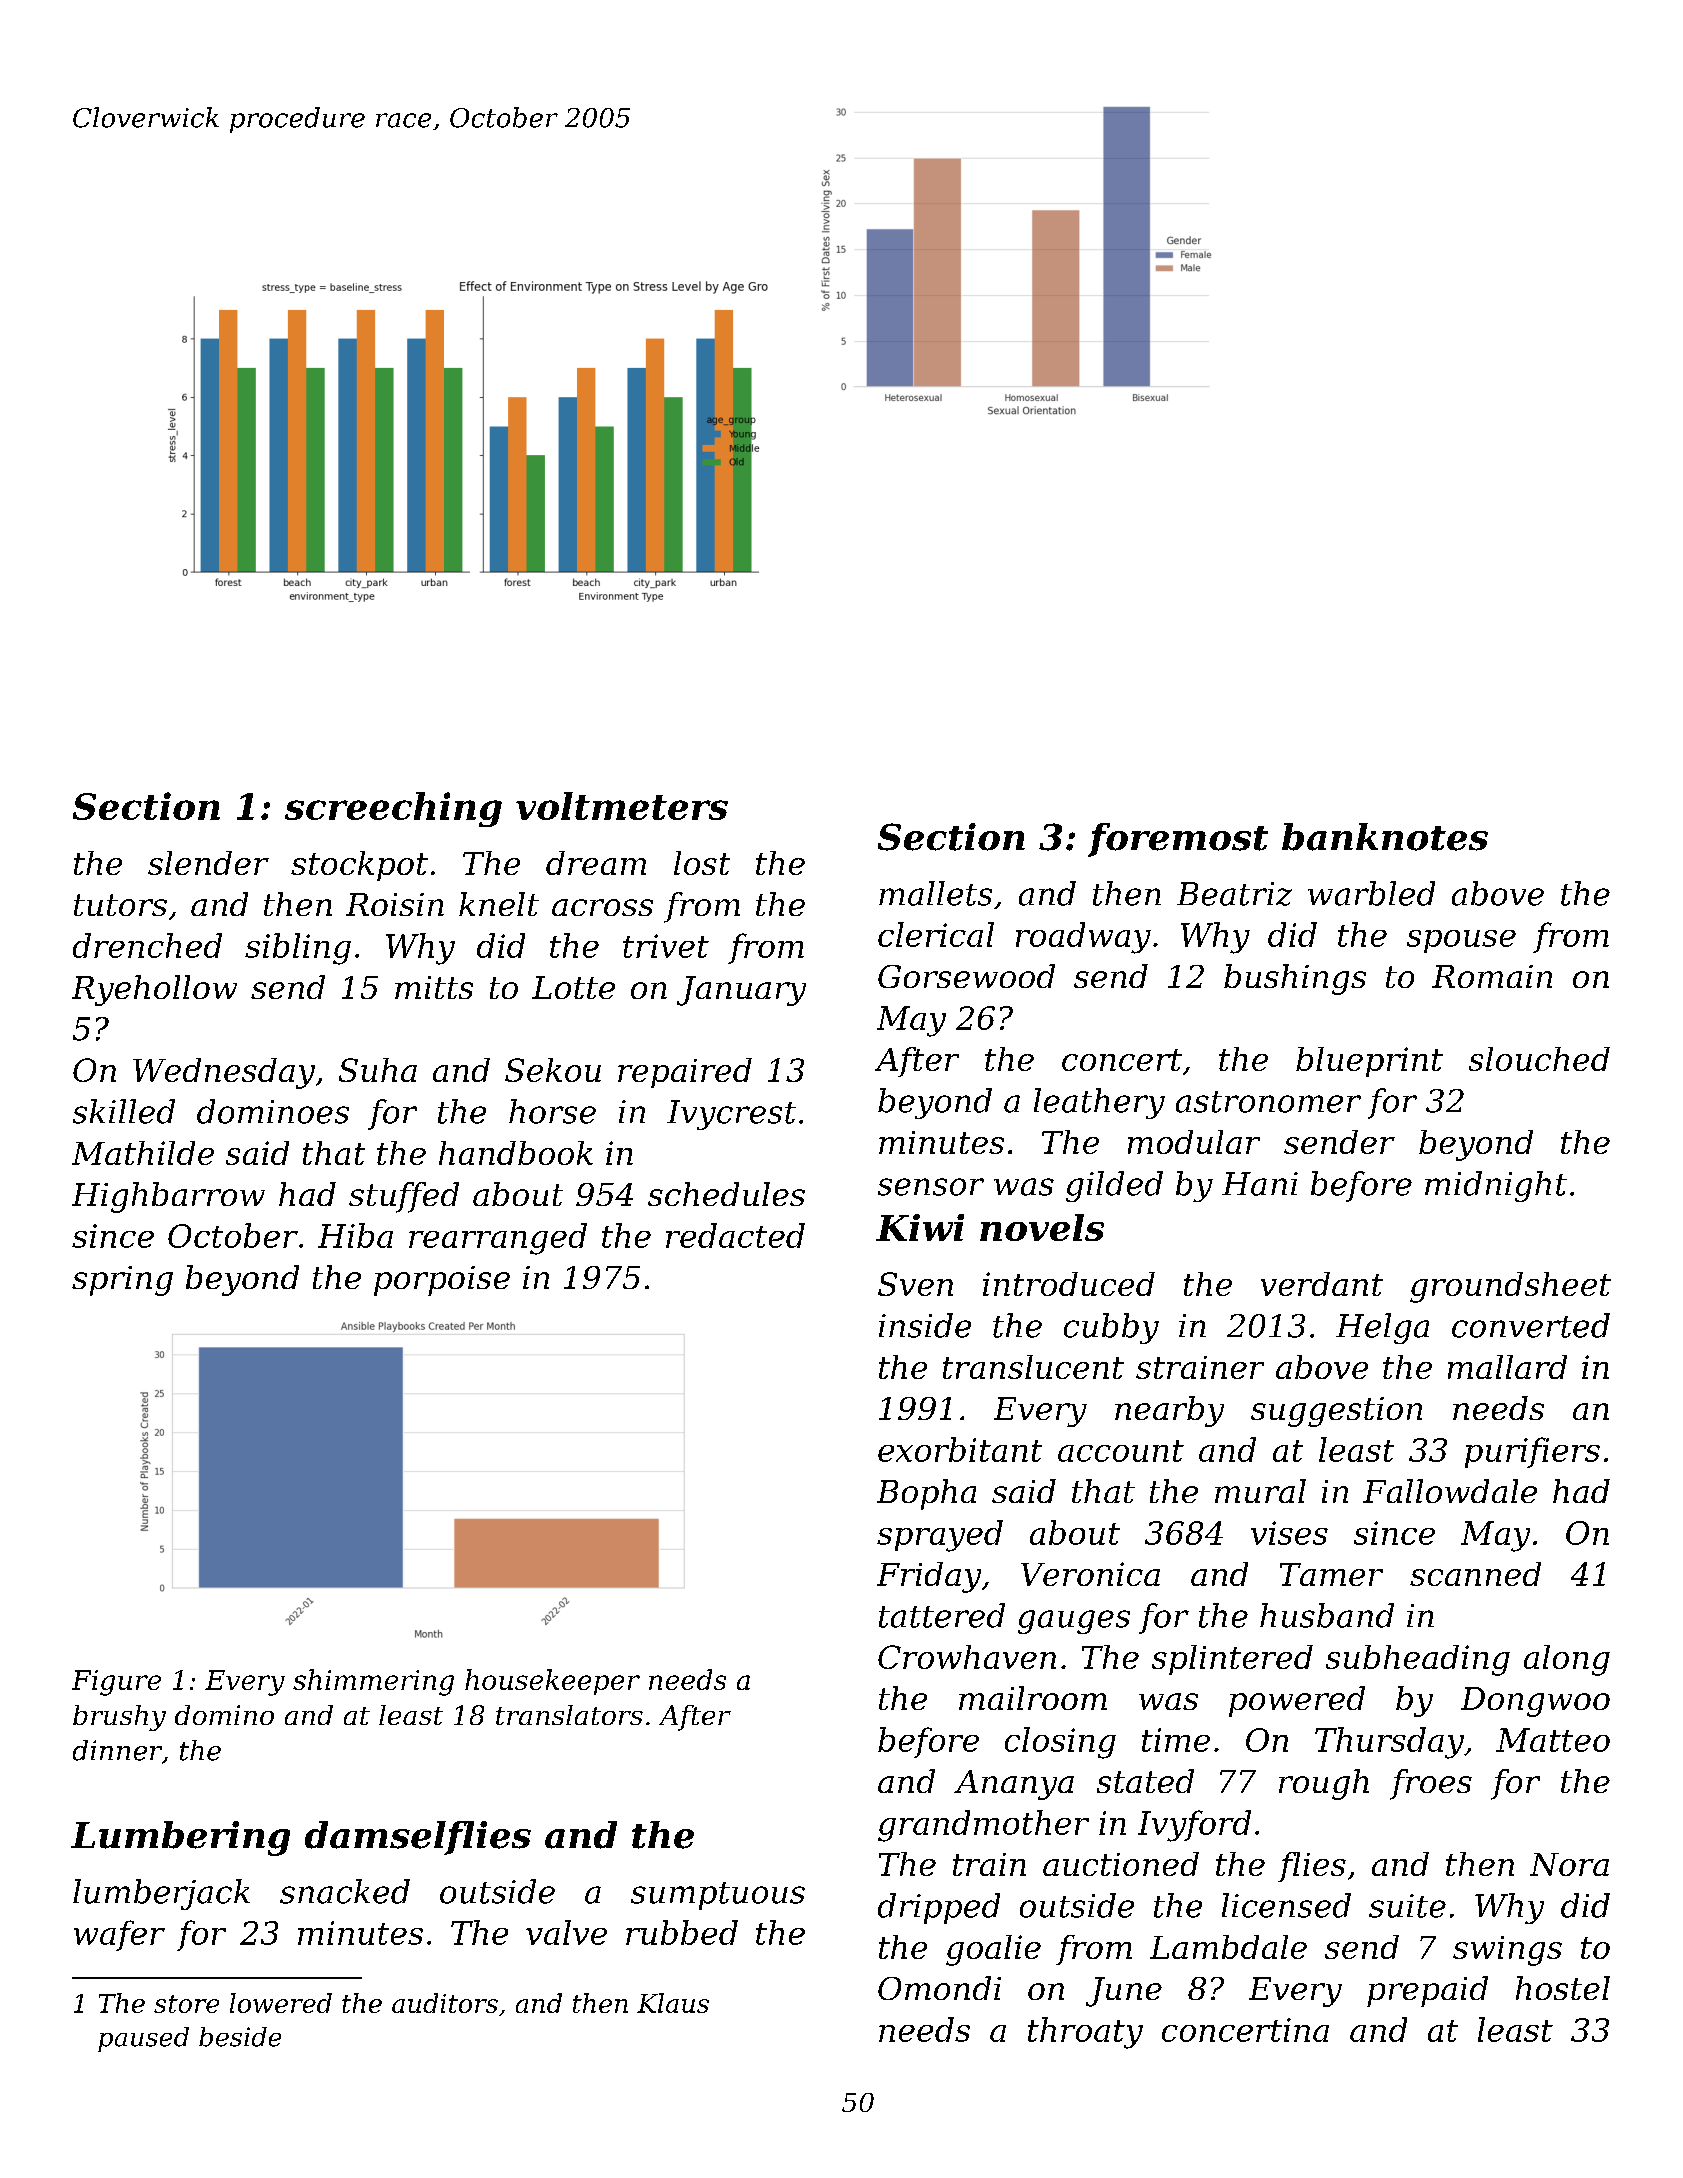  What do you see at coordinates (983, 1826) in the page?
I see `grandmother` at bounding box center [983, 1826].
